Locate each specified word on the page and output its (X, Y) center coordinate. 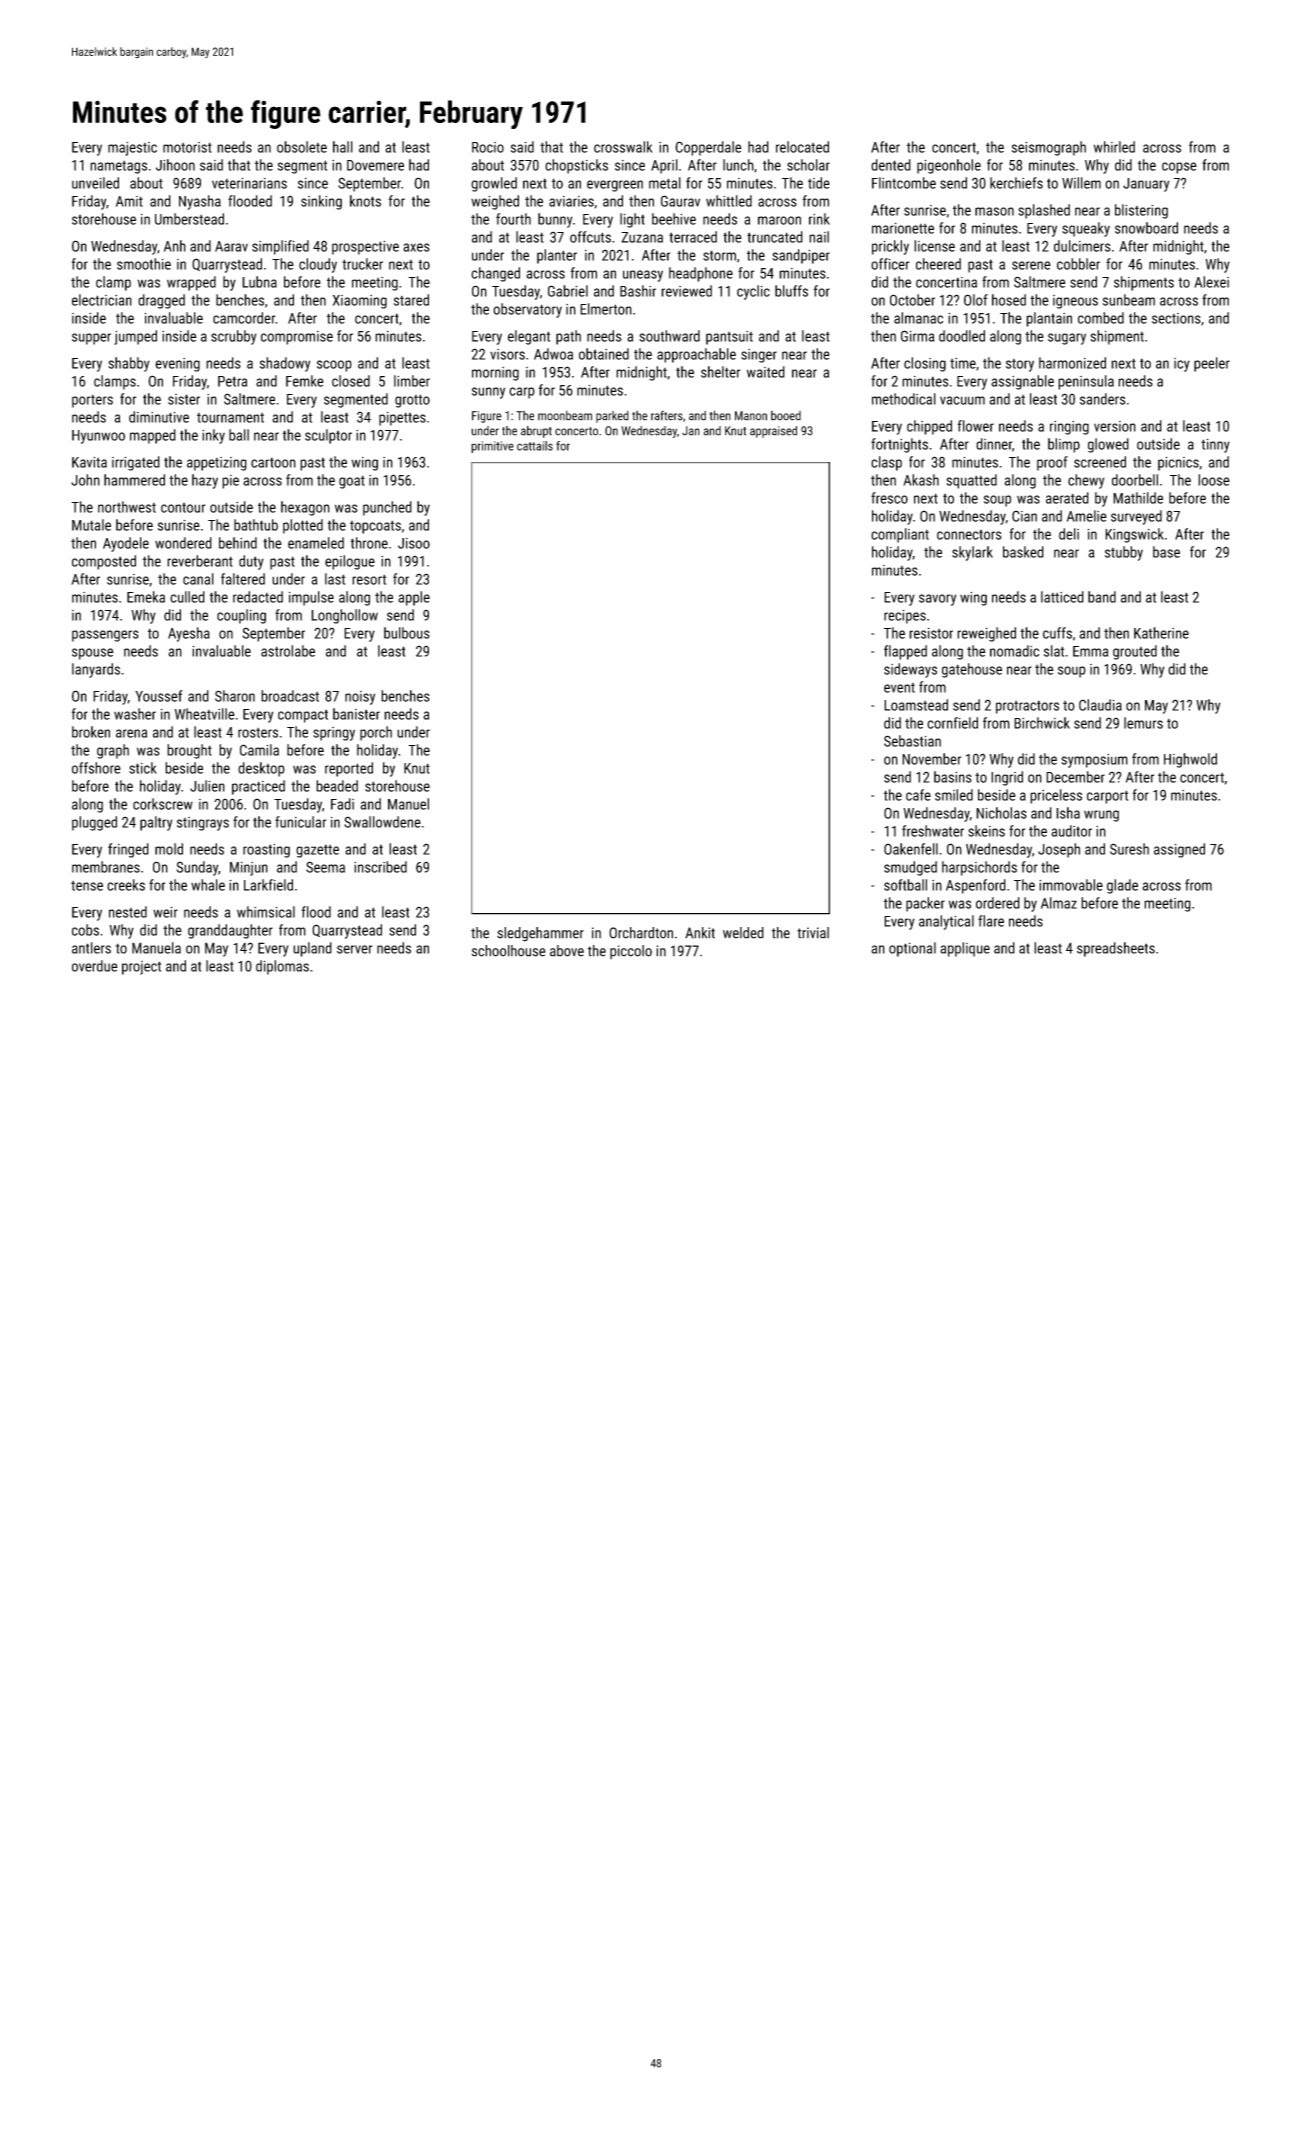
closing (925, 364)
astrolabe (288, 651)
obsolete (302, 147)
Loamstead (916, 705)
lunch (738, 165)
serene (1031, 265)
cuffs (1057, 633)
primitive (492, 447)
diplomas (282, 967)
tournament (230, 418)
